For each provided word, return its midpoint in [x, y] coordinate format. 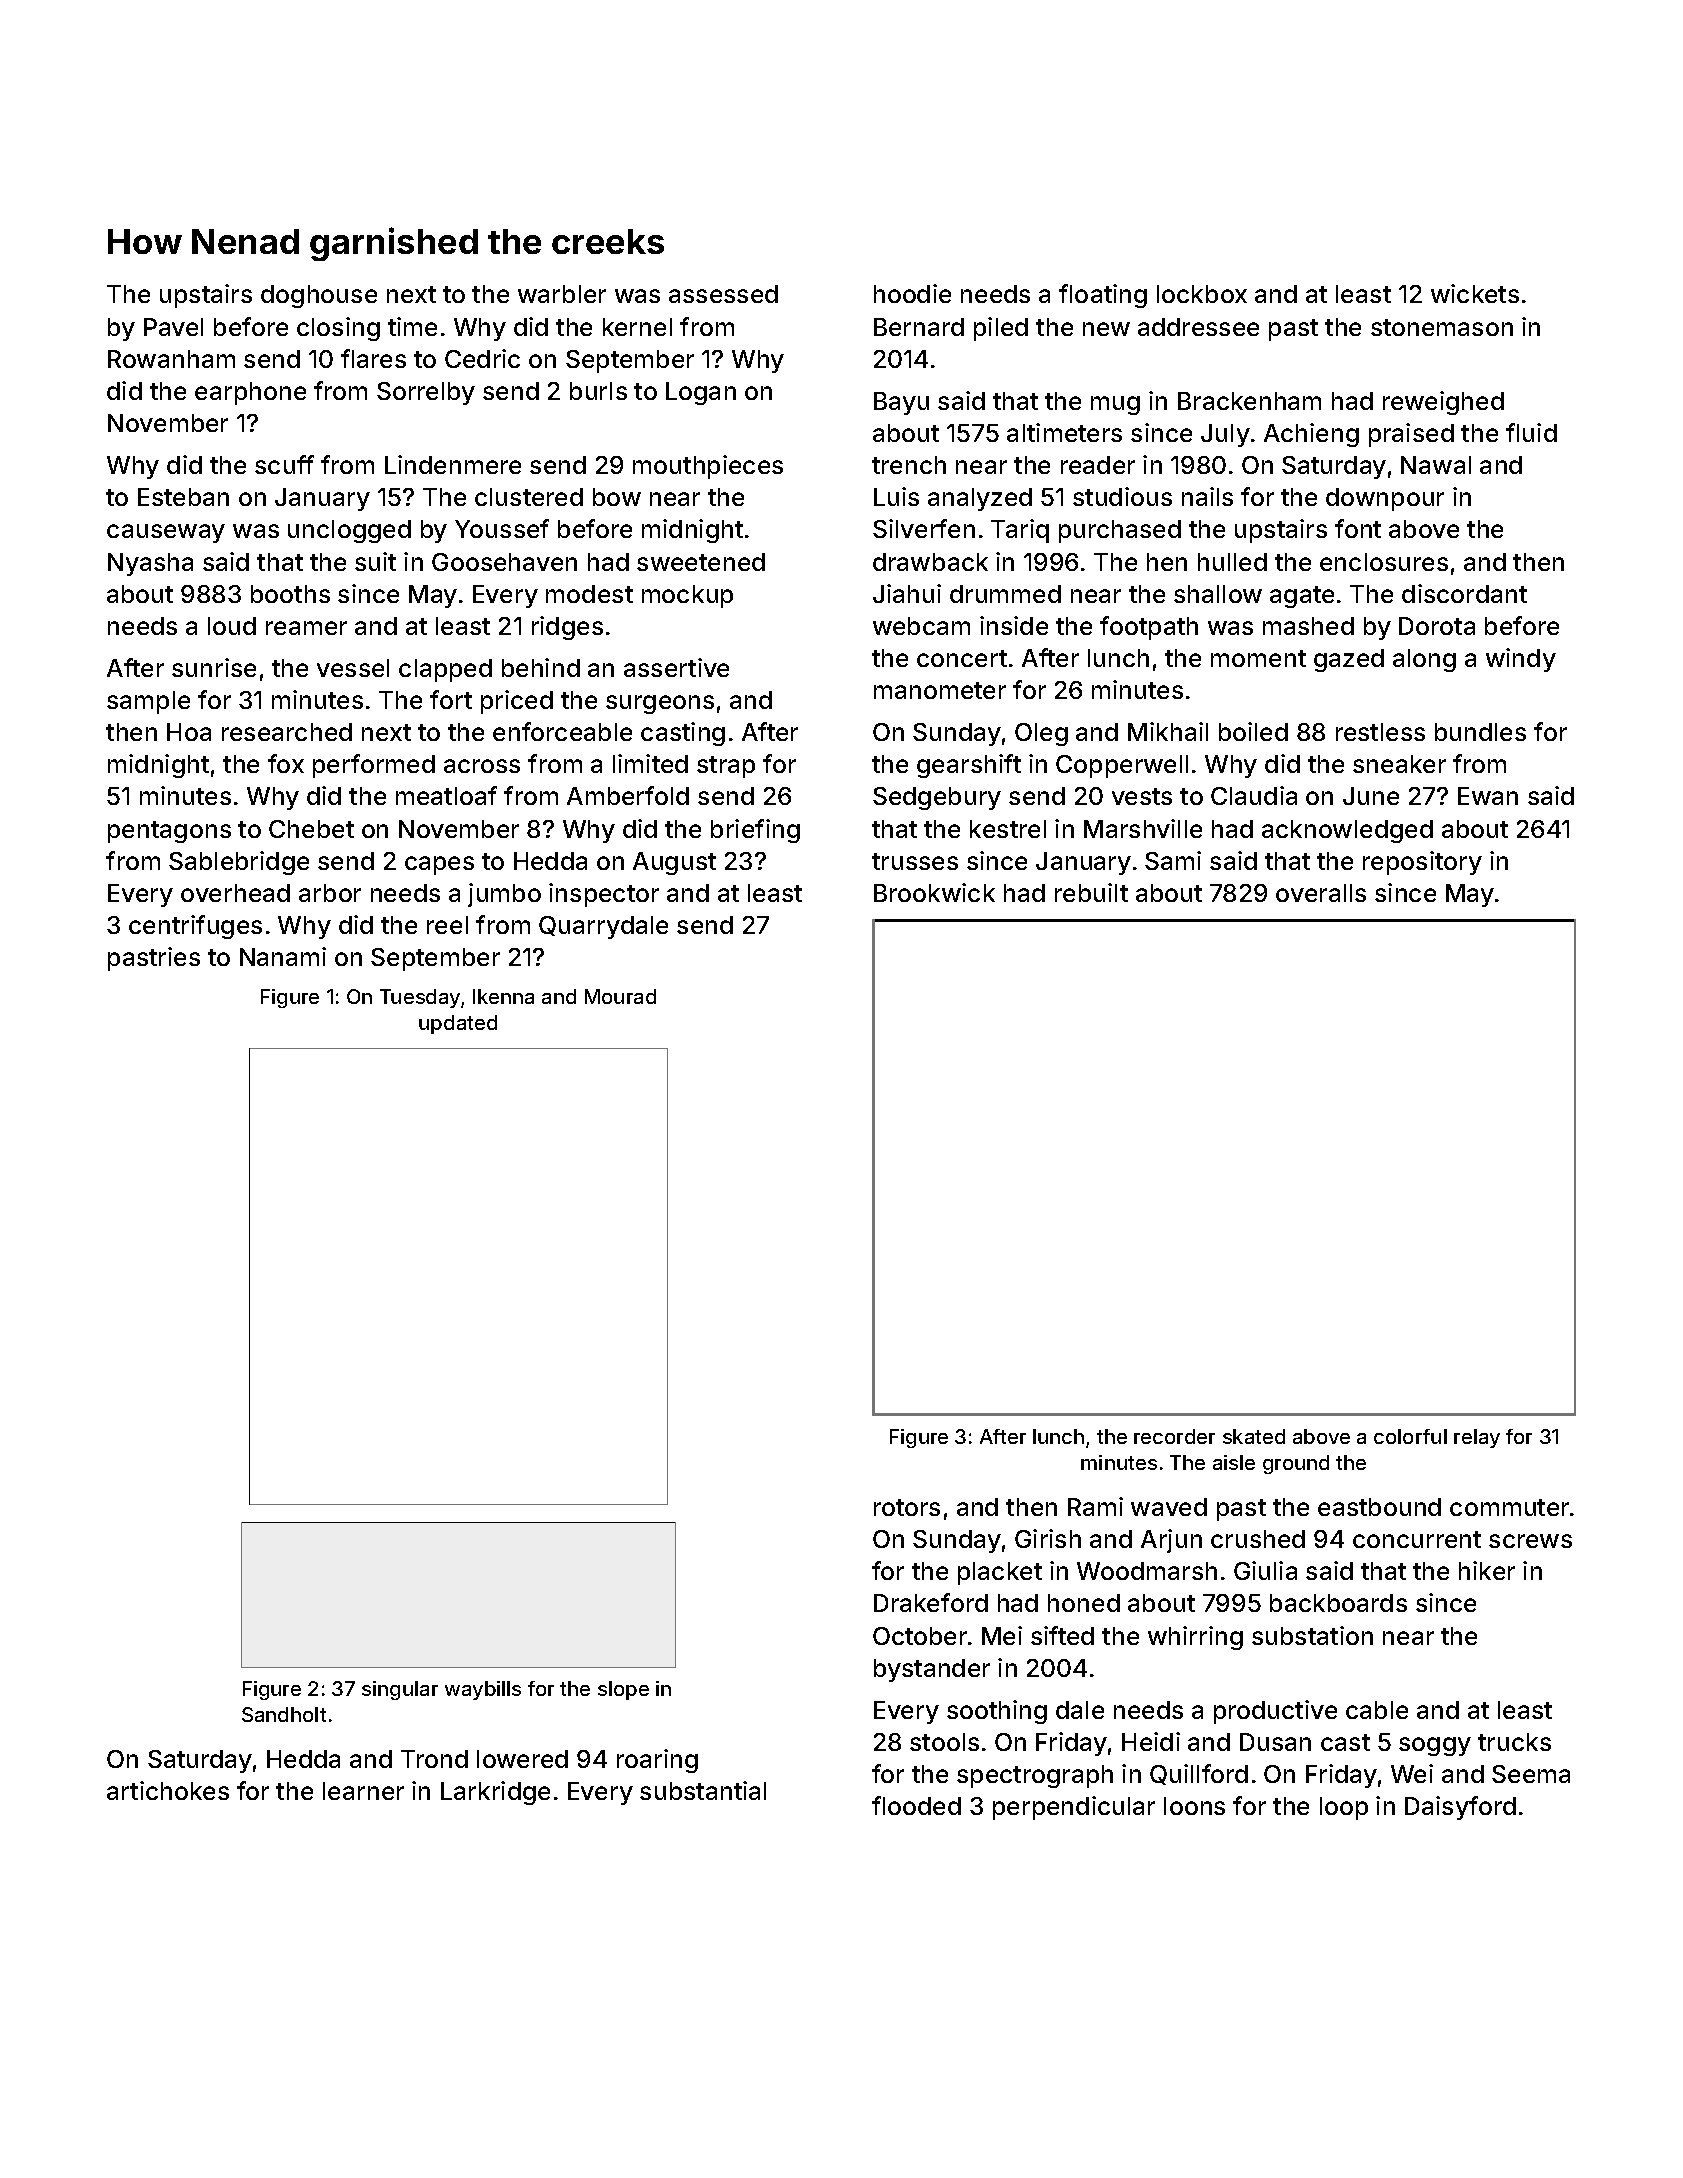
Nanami [283, 956]
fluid [1531, 432]
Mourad [620, 996]
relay [1477, 1438]
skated [1254, 1436]
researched [287, 732]
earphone [250, 393]
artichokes [168, 1790]
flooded [916, 1805]
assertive [676, 667]
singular [400, 1690]
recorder [1174, 1436]
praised [1411, 435]
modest [589, 594]
